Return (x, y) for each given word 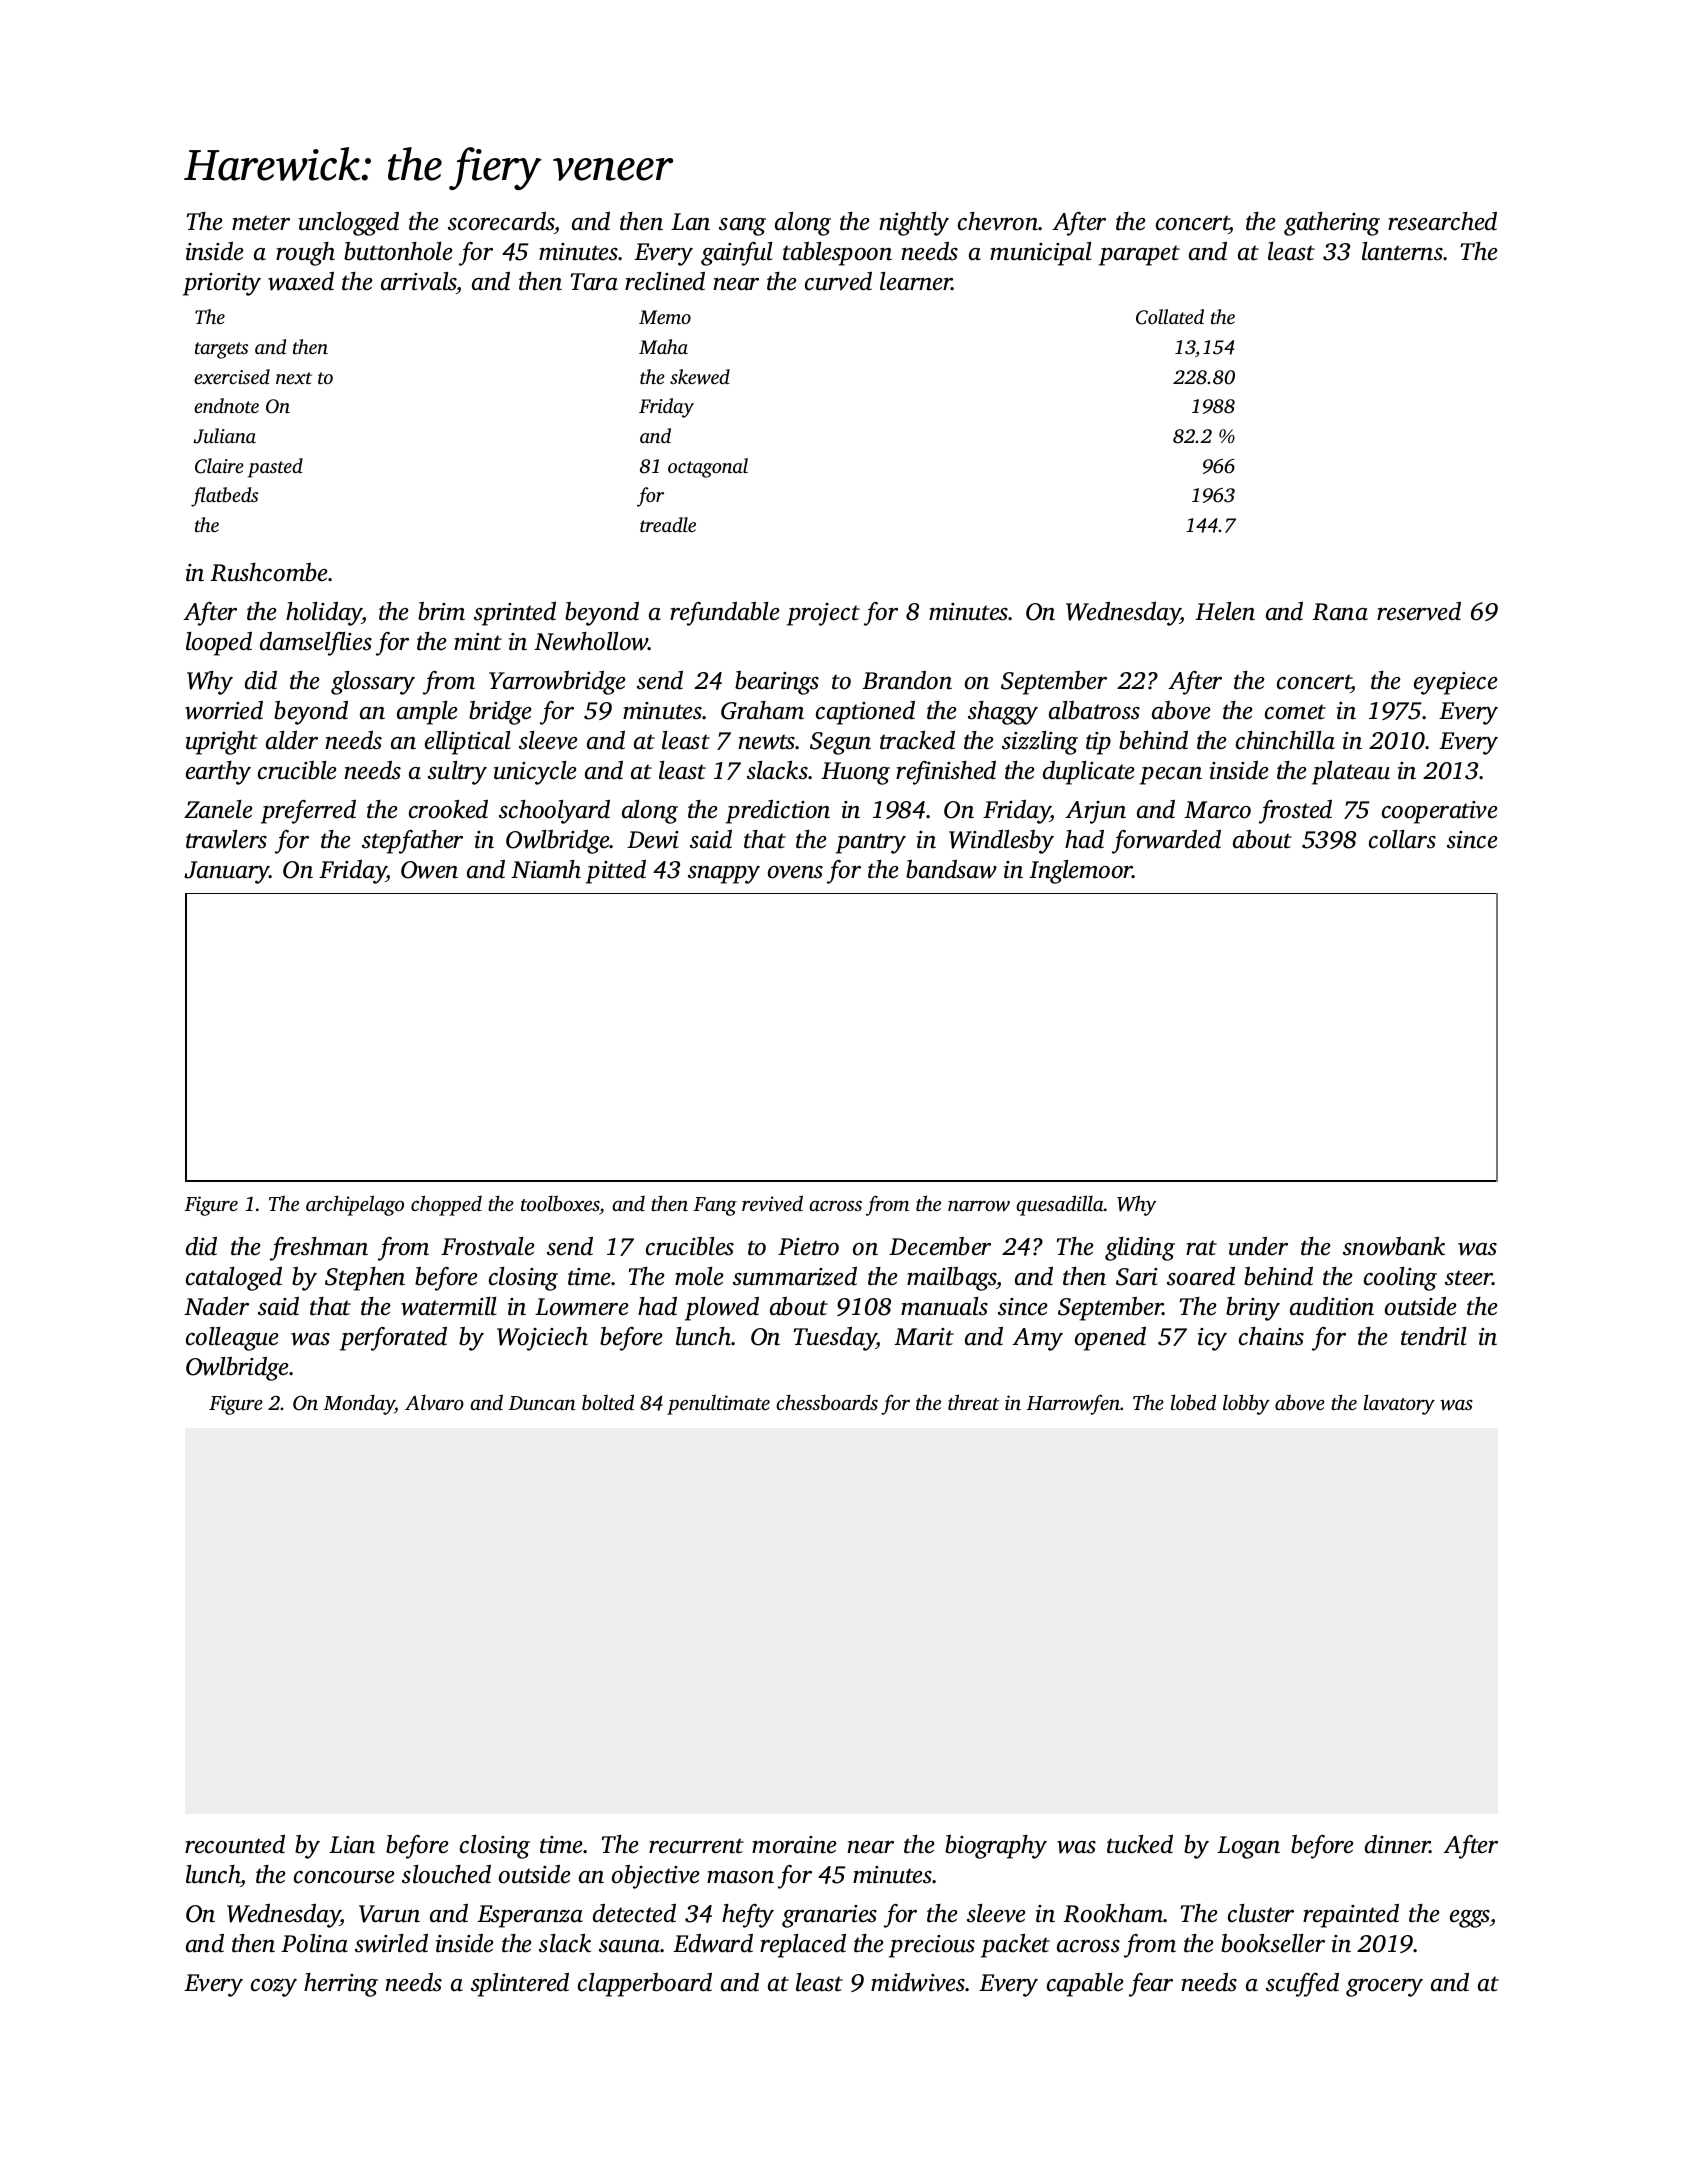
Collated (1170, 317)
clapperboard (645, 1985)
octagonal (708, 468)
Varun (389, 1914)
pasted (275, 468)
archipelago (355, 1205)
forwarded (1166, 842)
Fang (715, 1206)
